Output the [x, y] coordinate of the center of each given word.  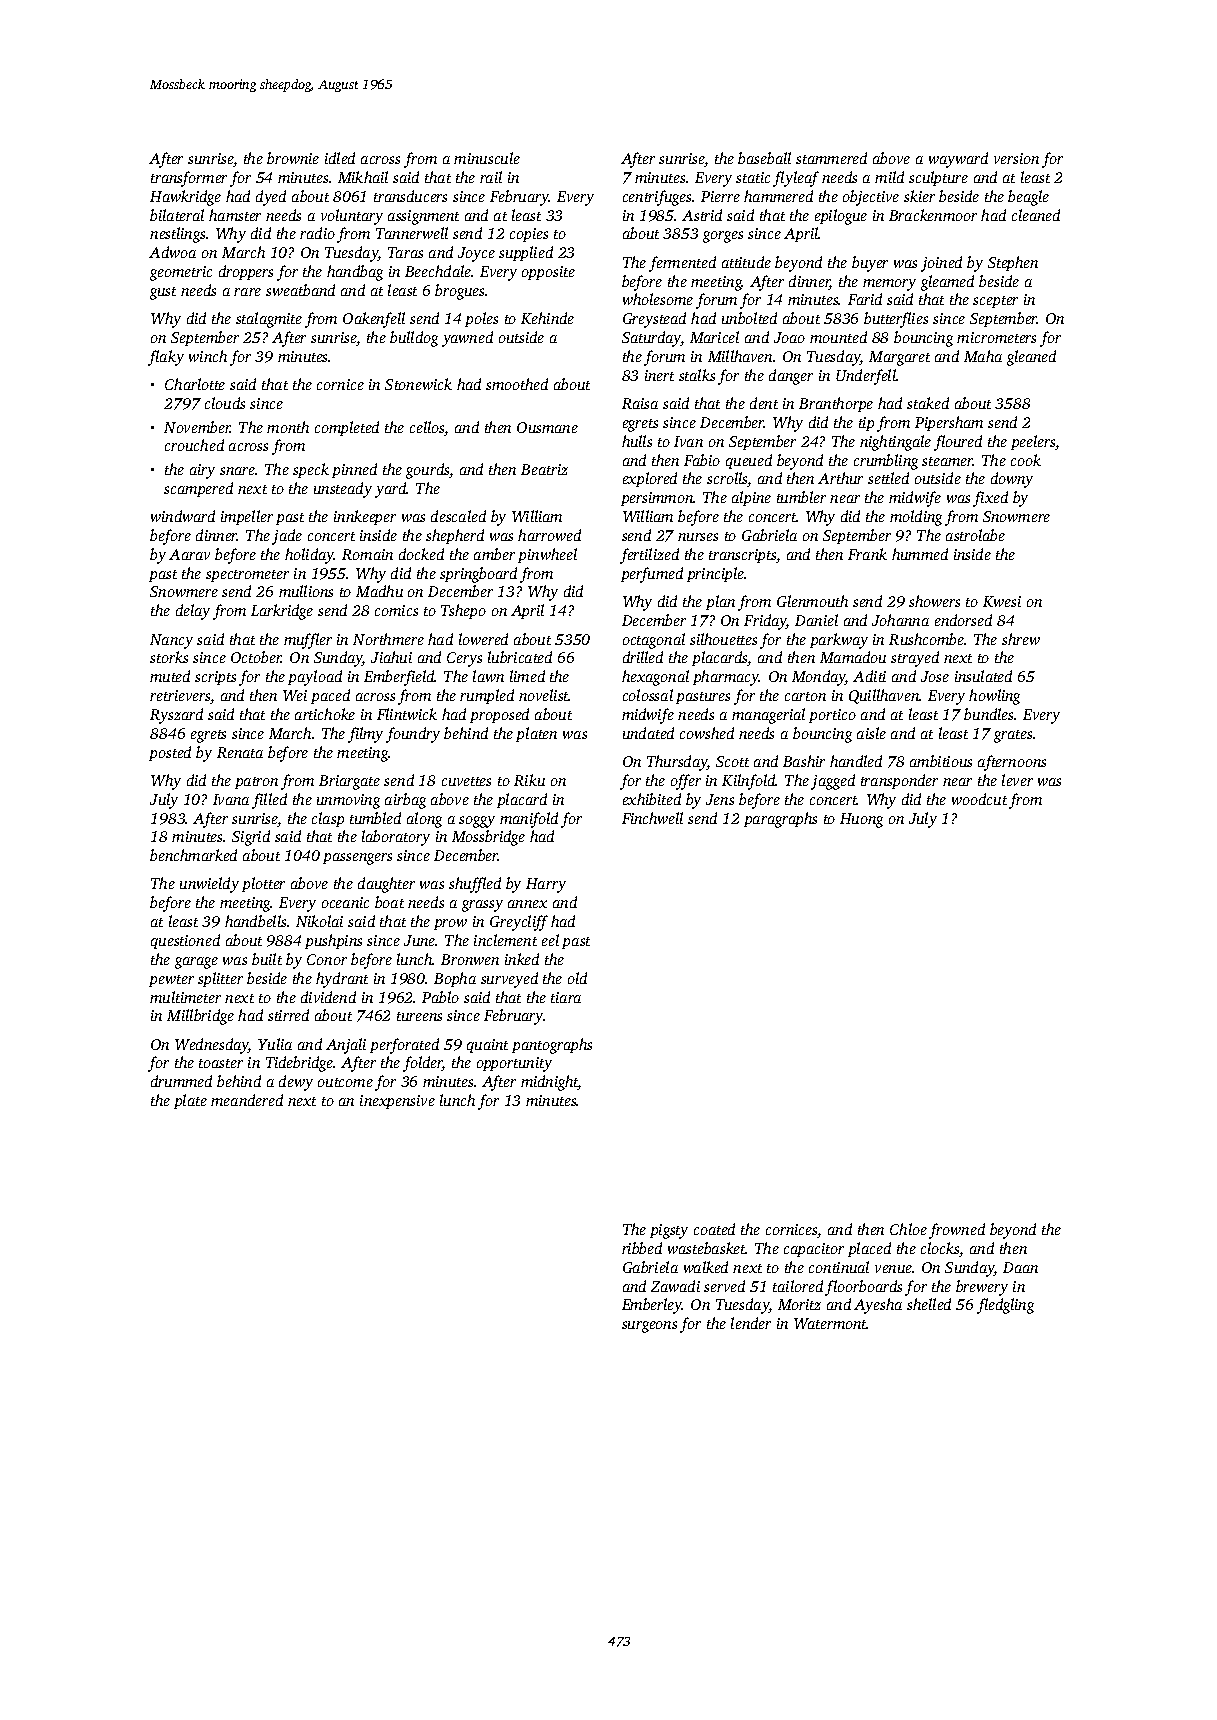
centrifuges [657, 198]
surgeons [649, 1327]
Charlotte [195, 384]
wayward [958, 160]
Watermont [830, 1323]
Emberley [652, 1306]
